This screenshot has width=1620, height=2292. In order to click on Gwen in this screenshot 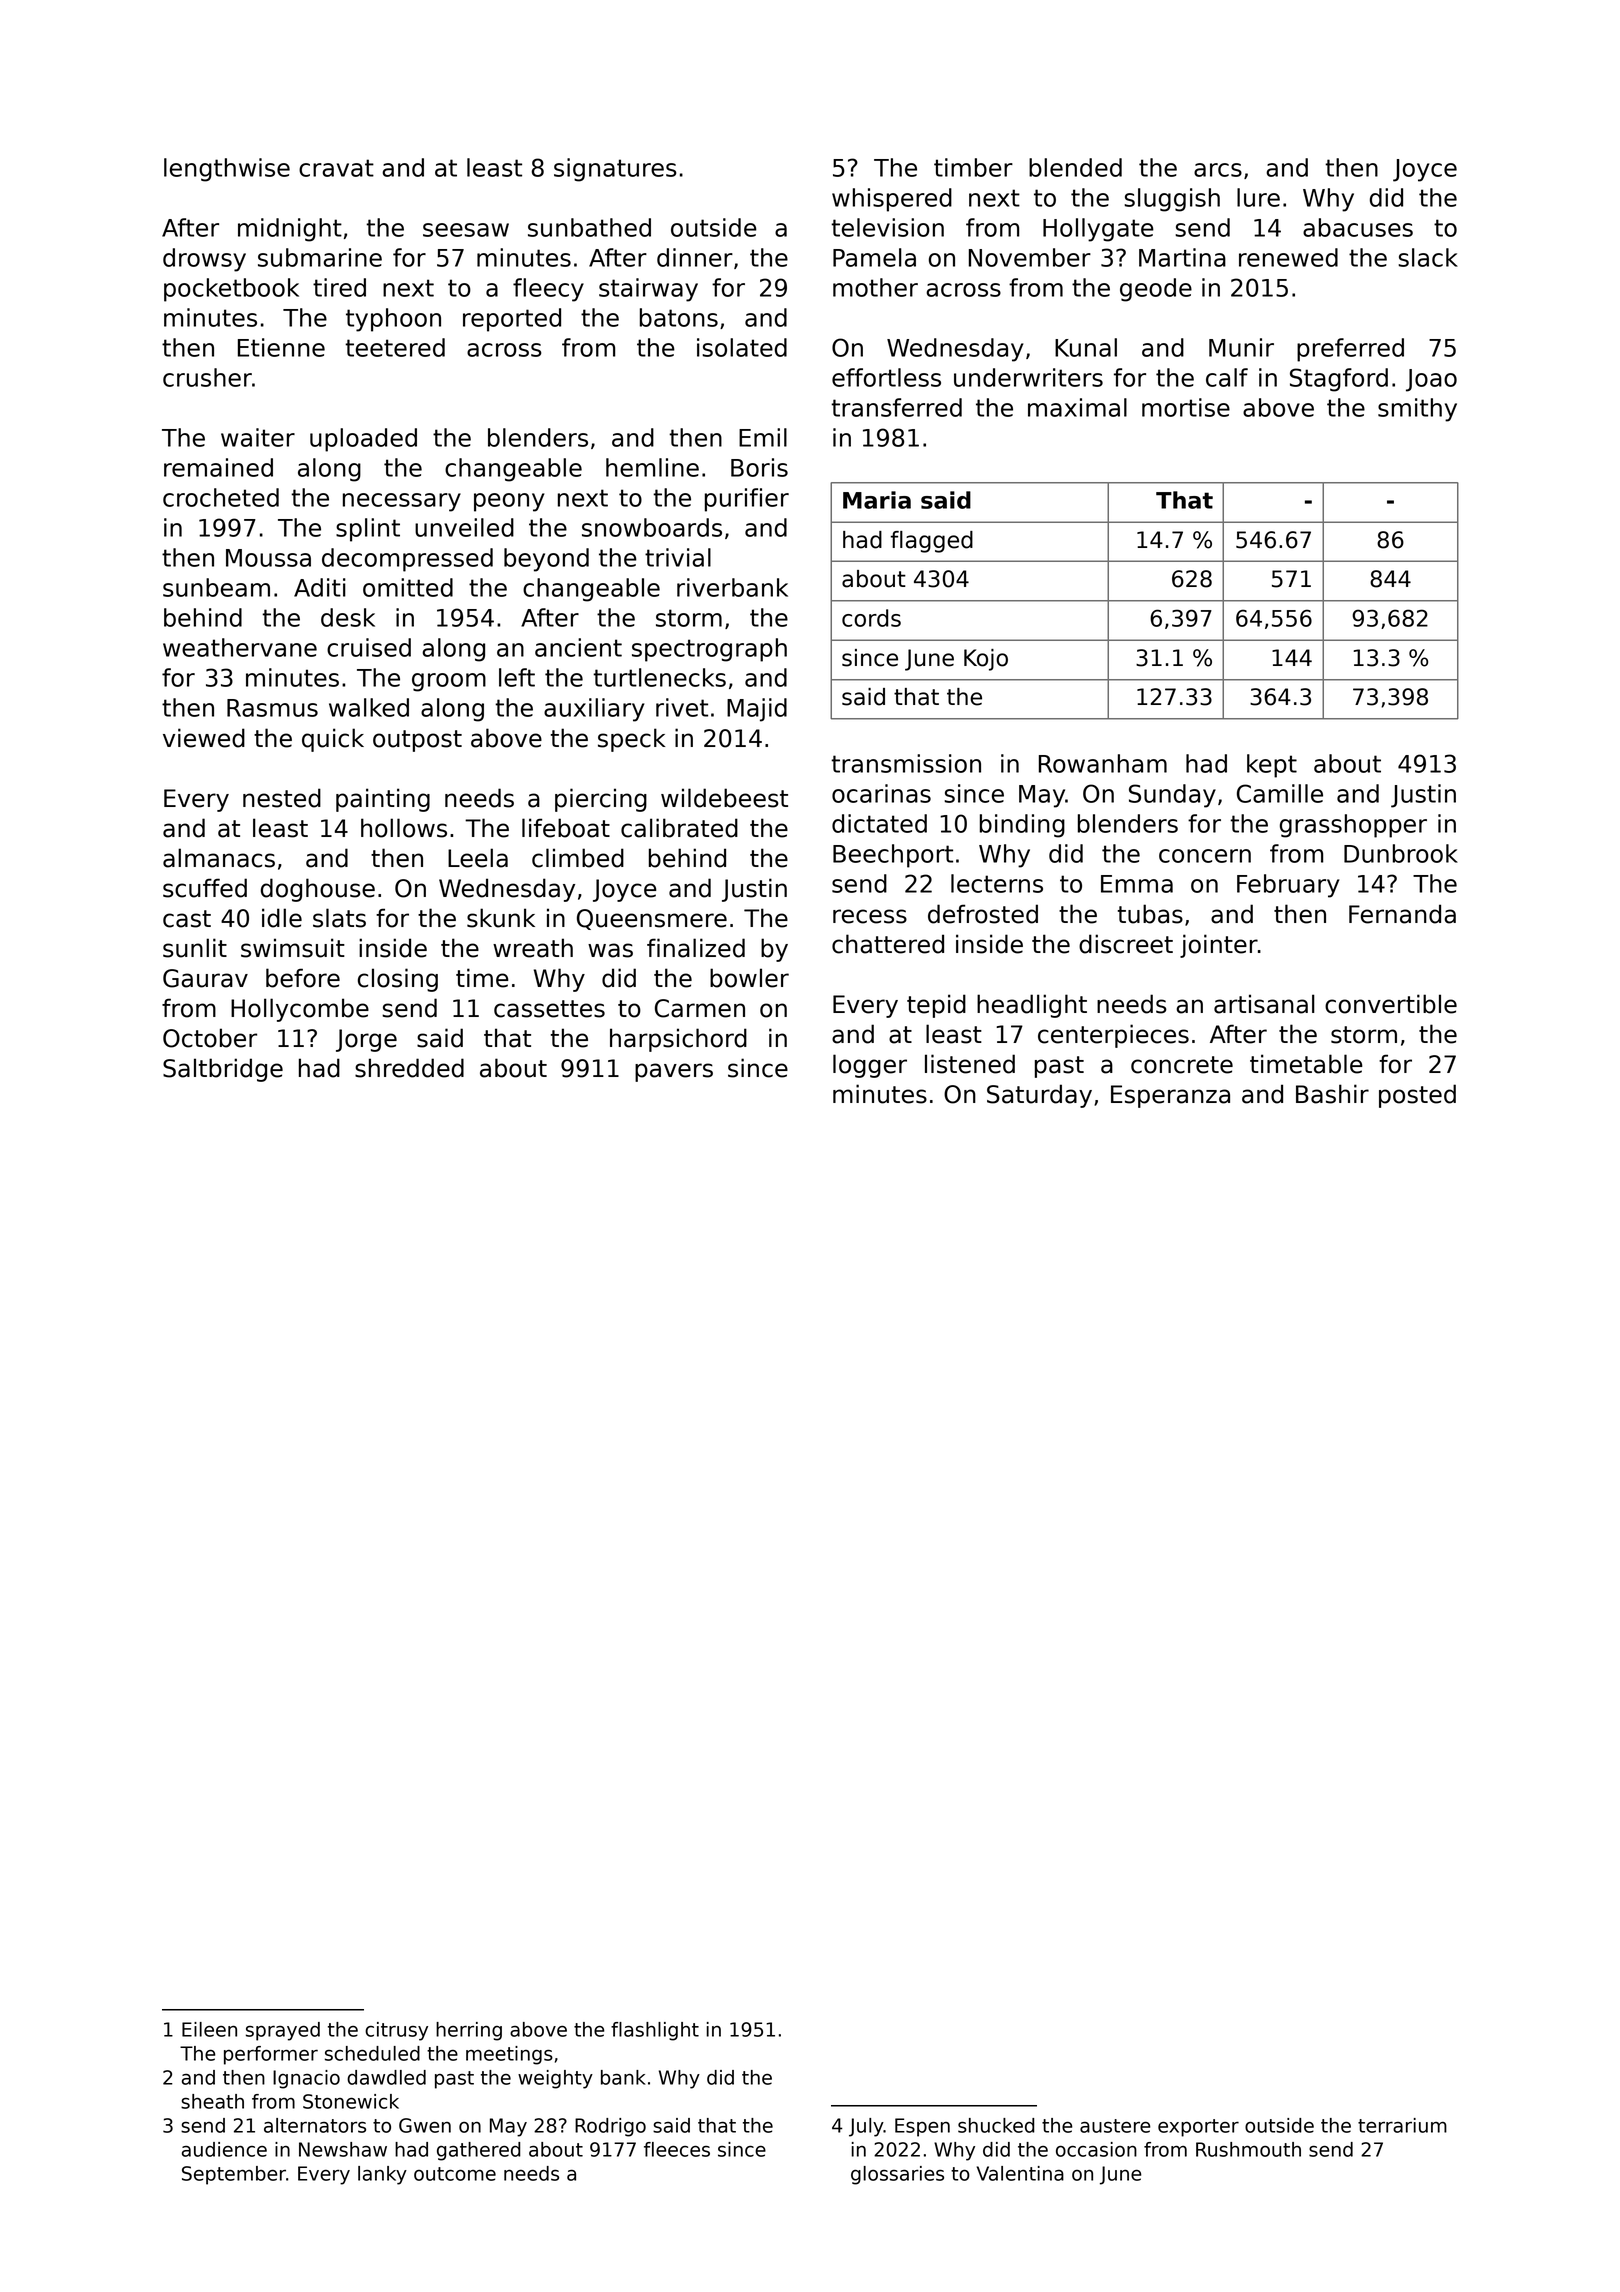, I will do `click(425, 2125)`.
